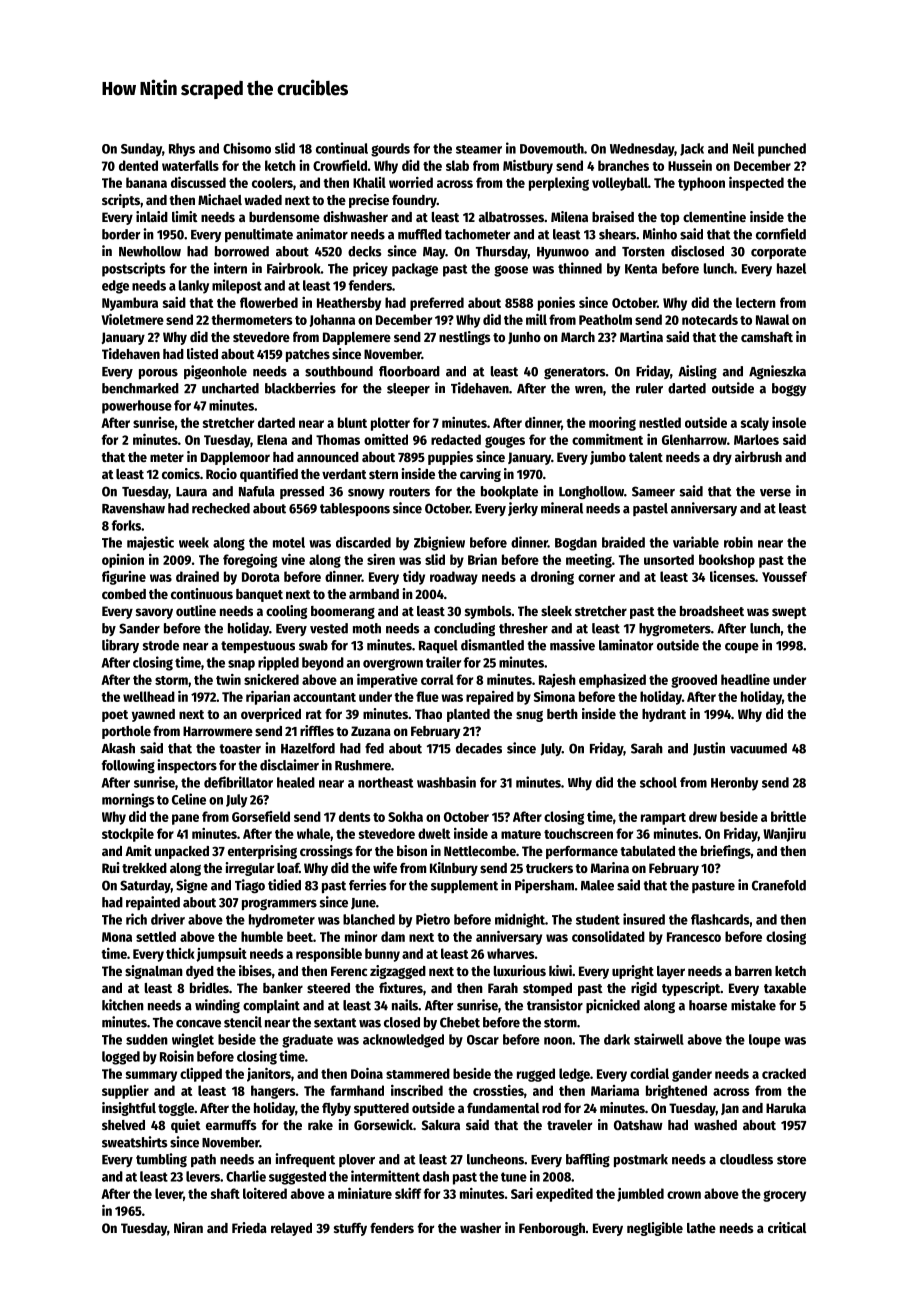 The width and height of the screenshot is (908, 1316). I want to click on laminator, so click(626, 645).
